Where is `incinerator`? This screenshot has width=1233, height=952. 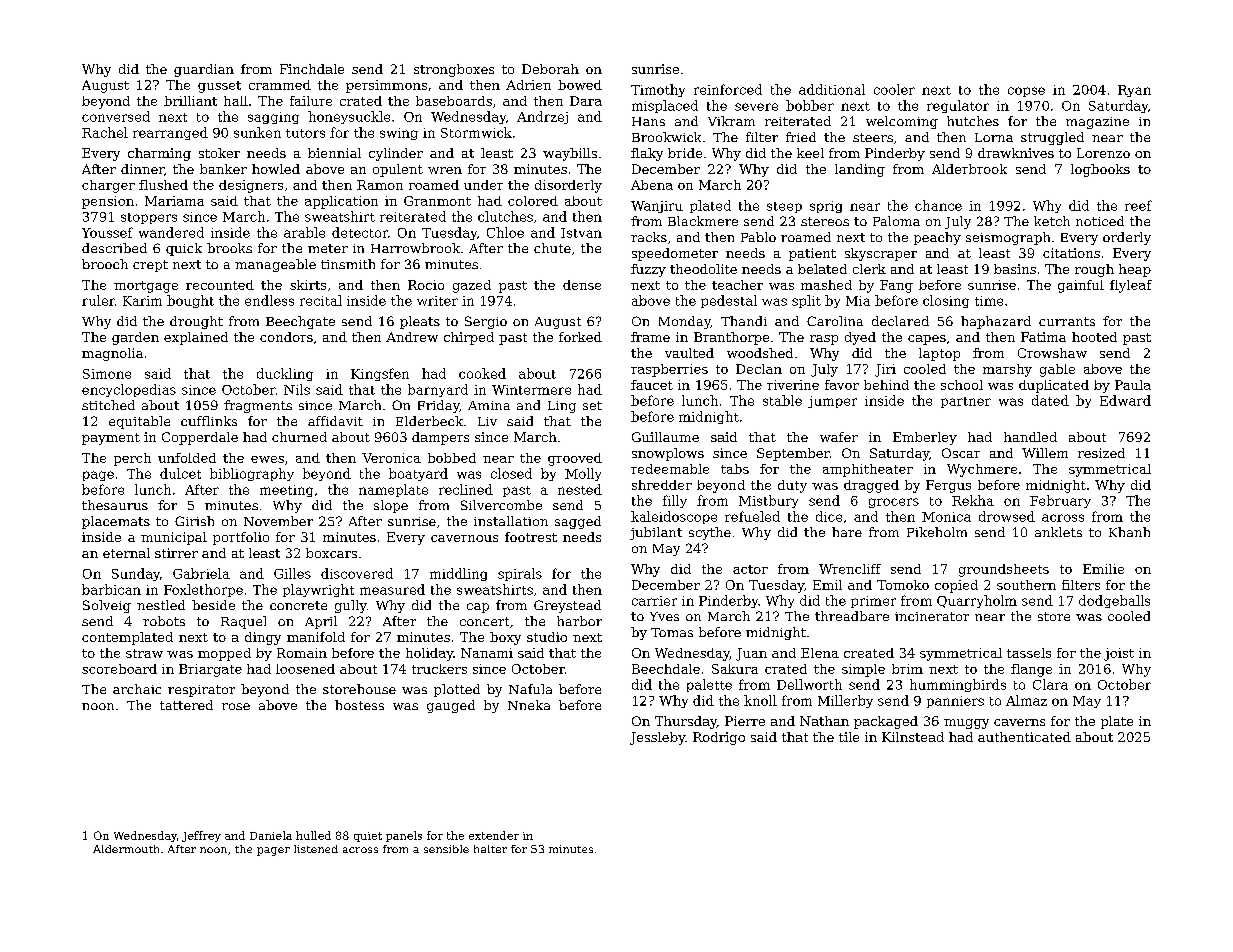
incinerator is located at coordinates (932, 616).
